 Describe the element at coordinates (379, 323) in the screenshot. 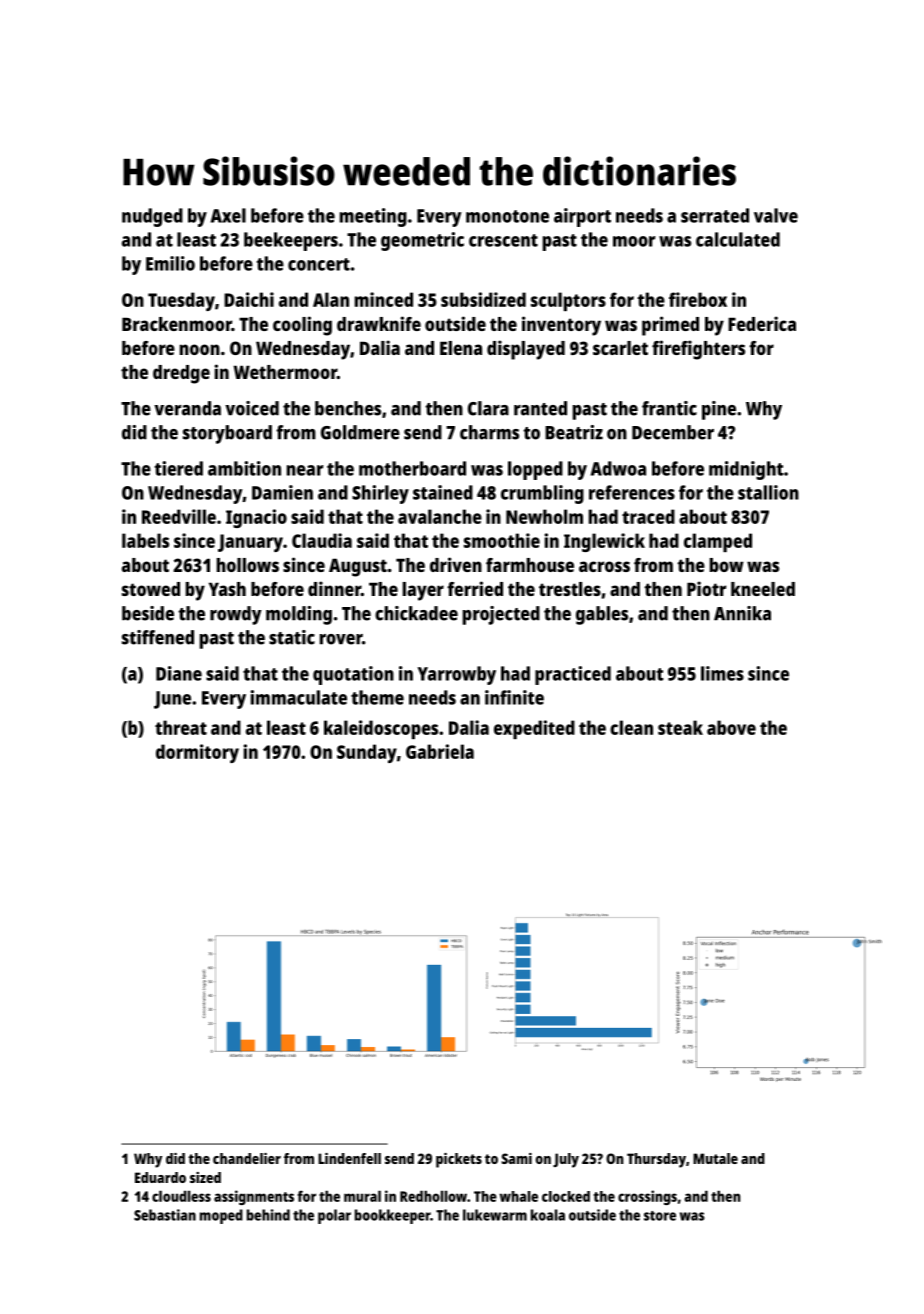

I see `drawknife` at that location.
